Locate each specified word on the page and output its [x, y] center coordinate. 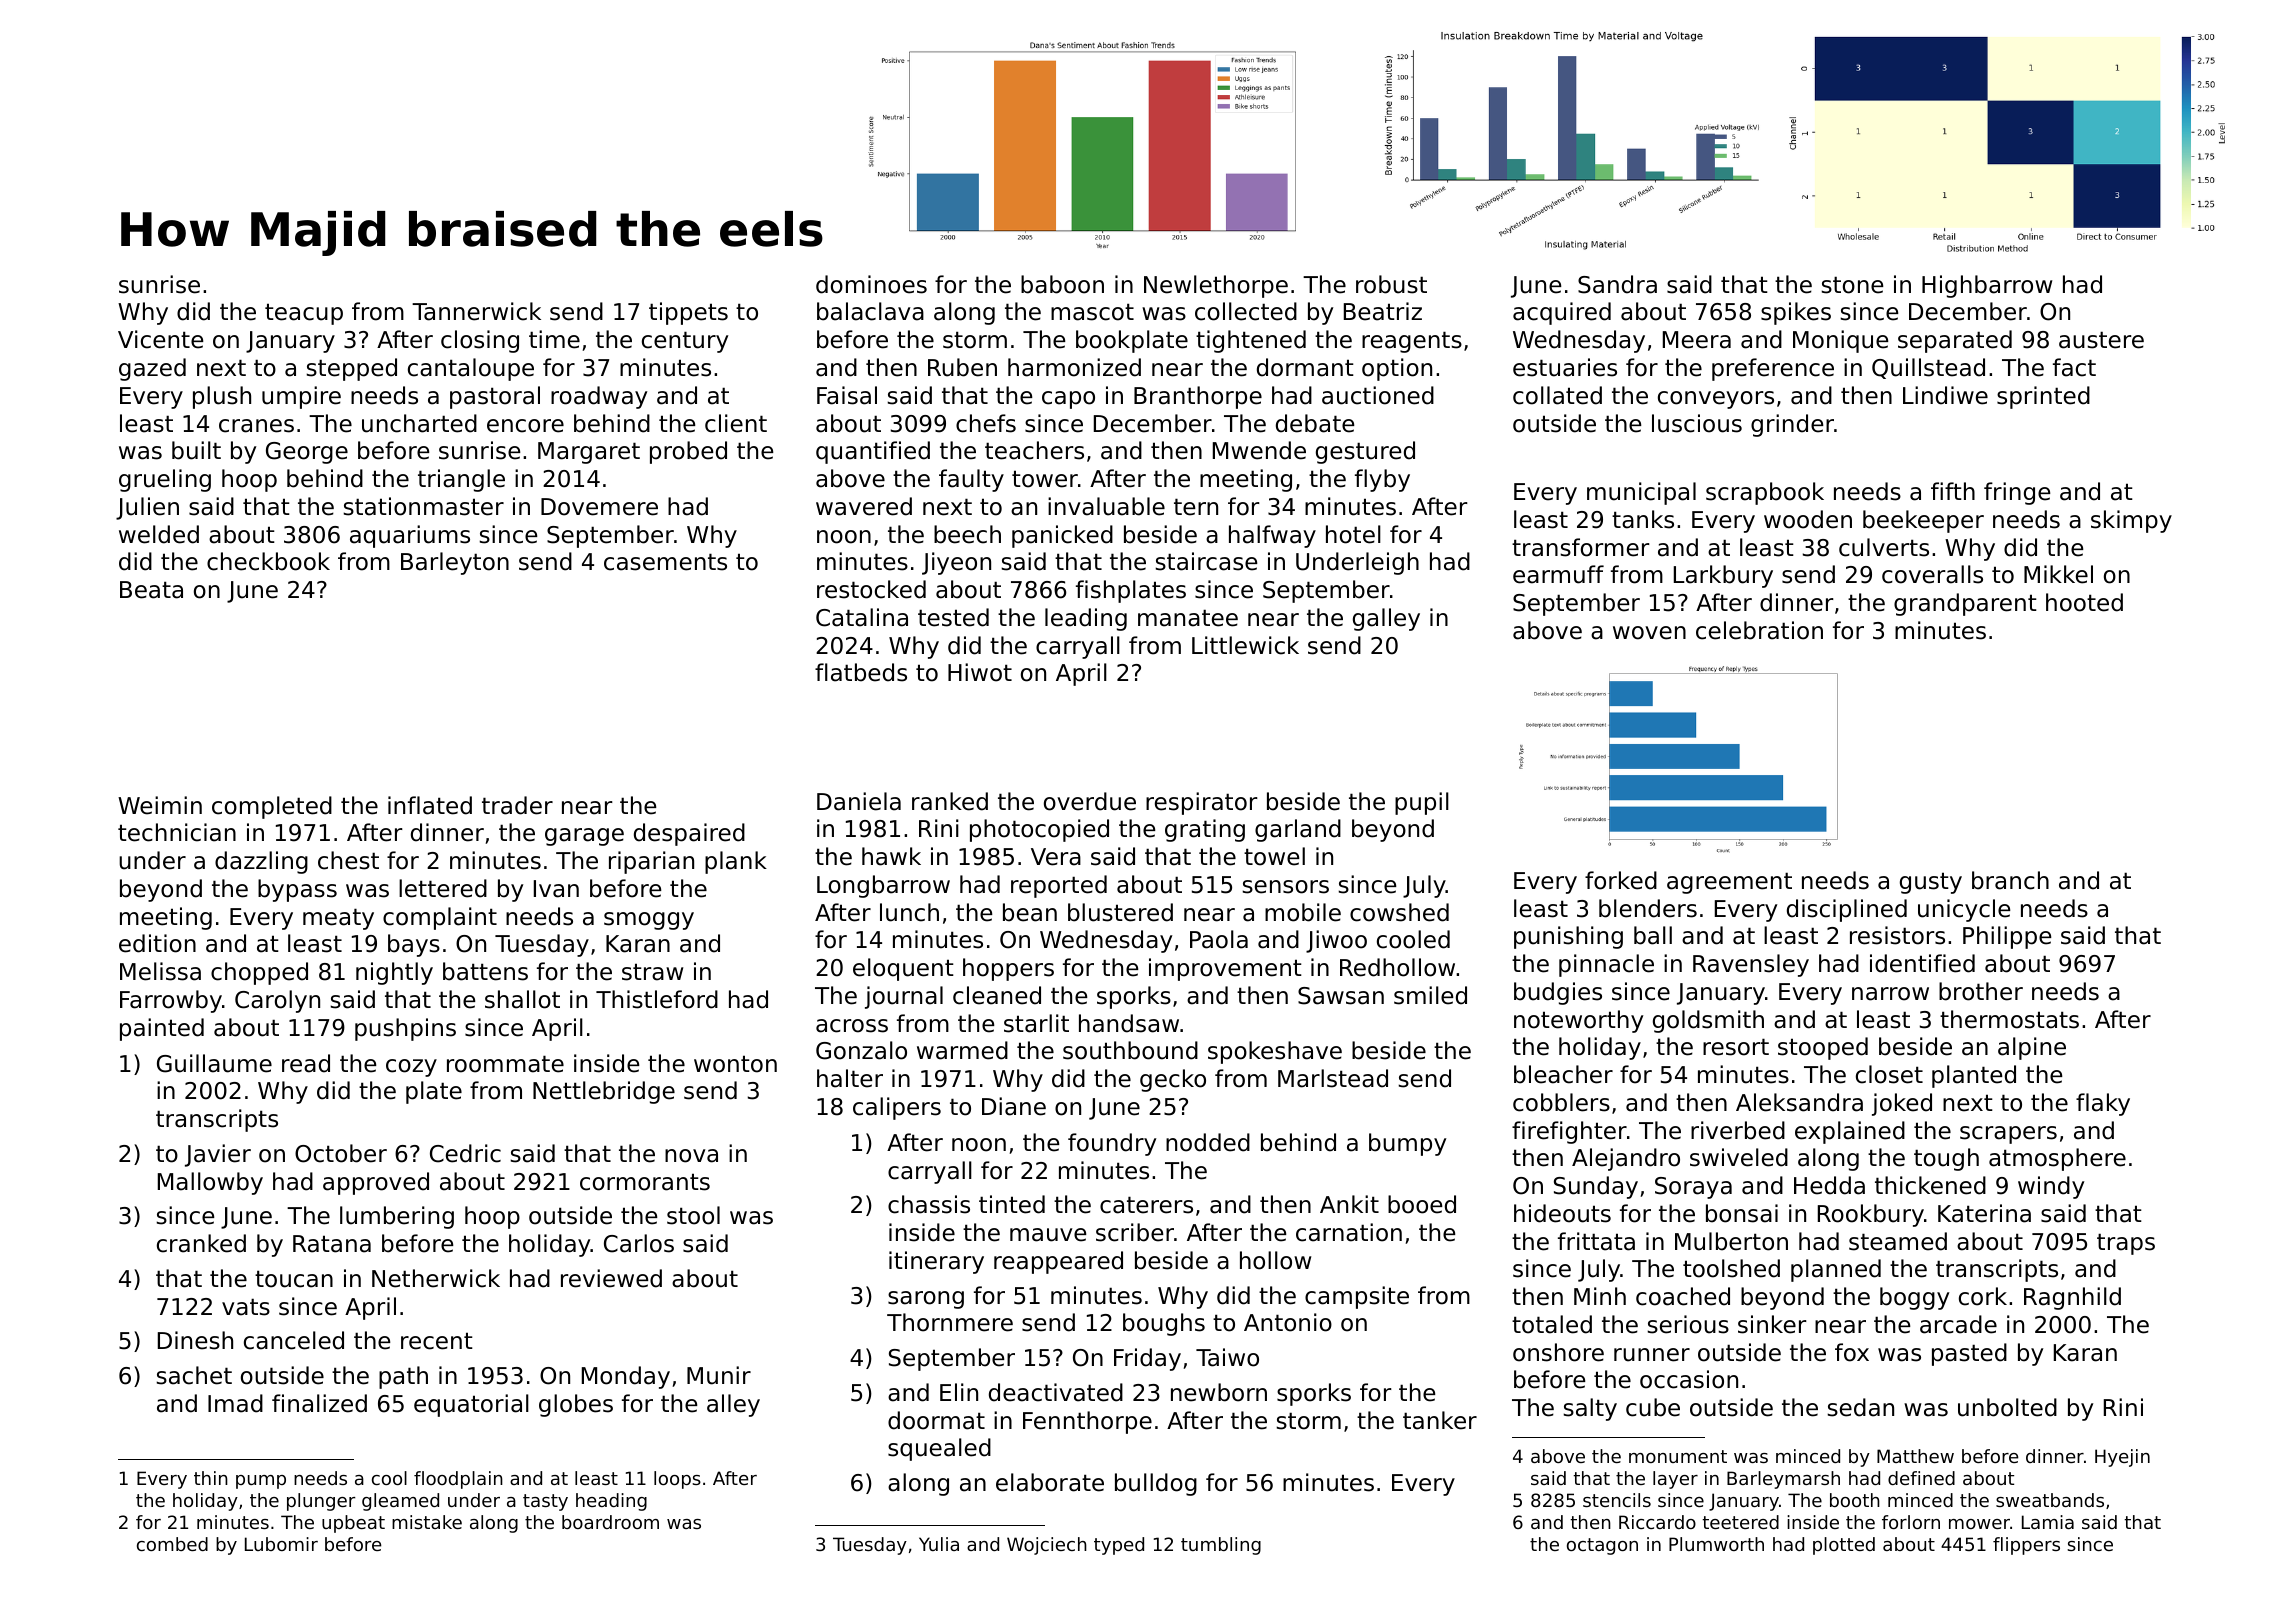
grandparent [1965, 604]
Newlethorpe [1216, 286]
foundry [1112, 1144]
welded [159, 534]
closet [1889, 1074]
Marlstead [1333, 1078]
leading [1086, 619]
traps [2126, 1244]
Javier [218, 1155]
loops [677, 1480]
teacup [304, 314]
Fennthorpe [1087, 1422]
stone [1852, 285]
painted [162, 1029]
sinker [1772, 1324]
